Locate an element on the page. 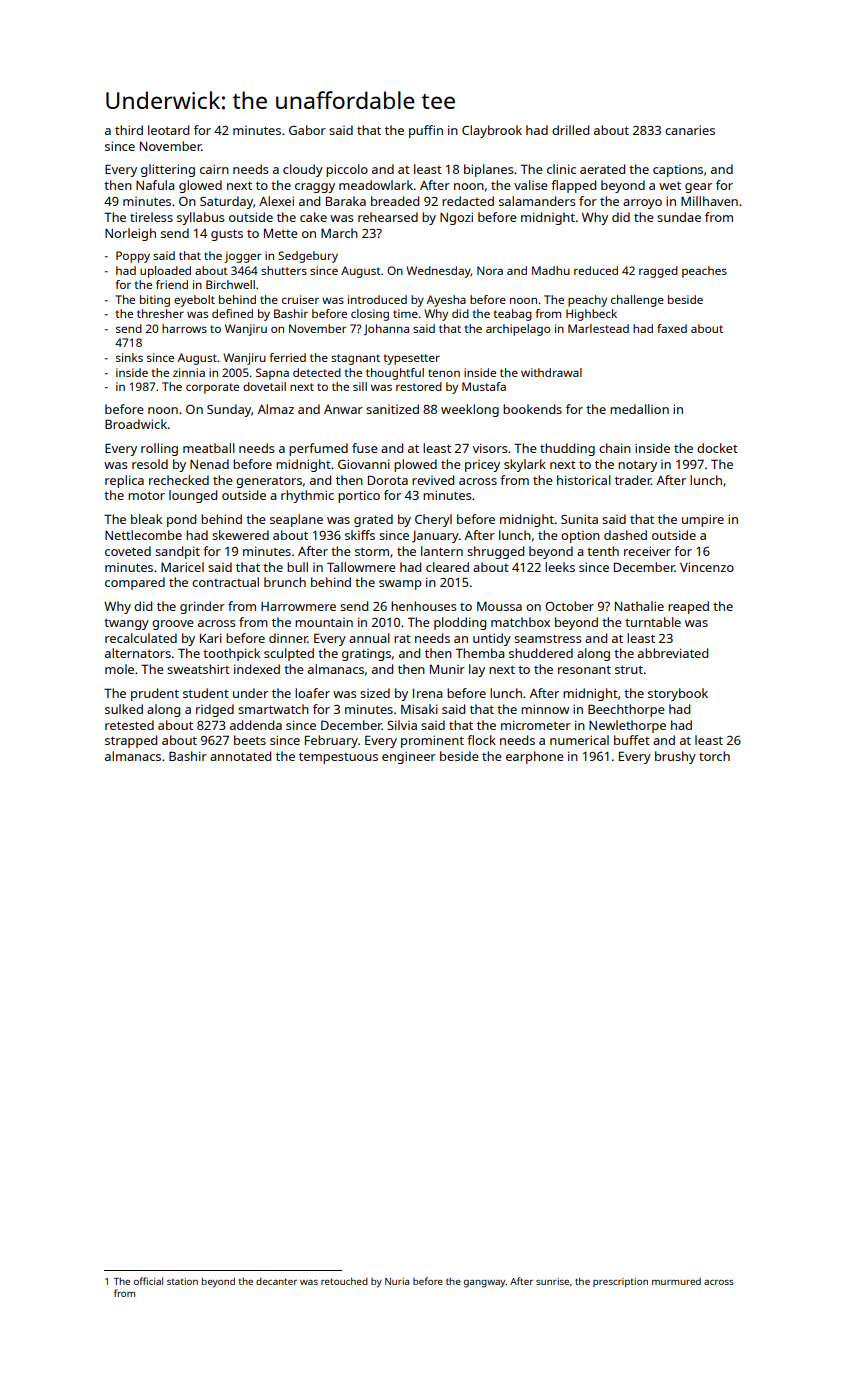  earphone is located at coordinates (535, 757).
